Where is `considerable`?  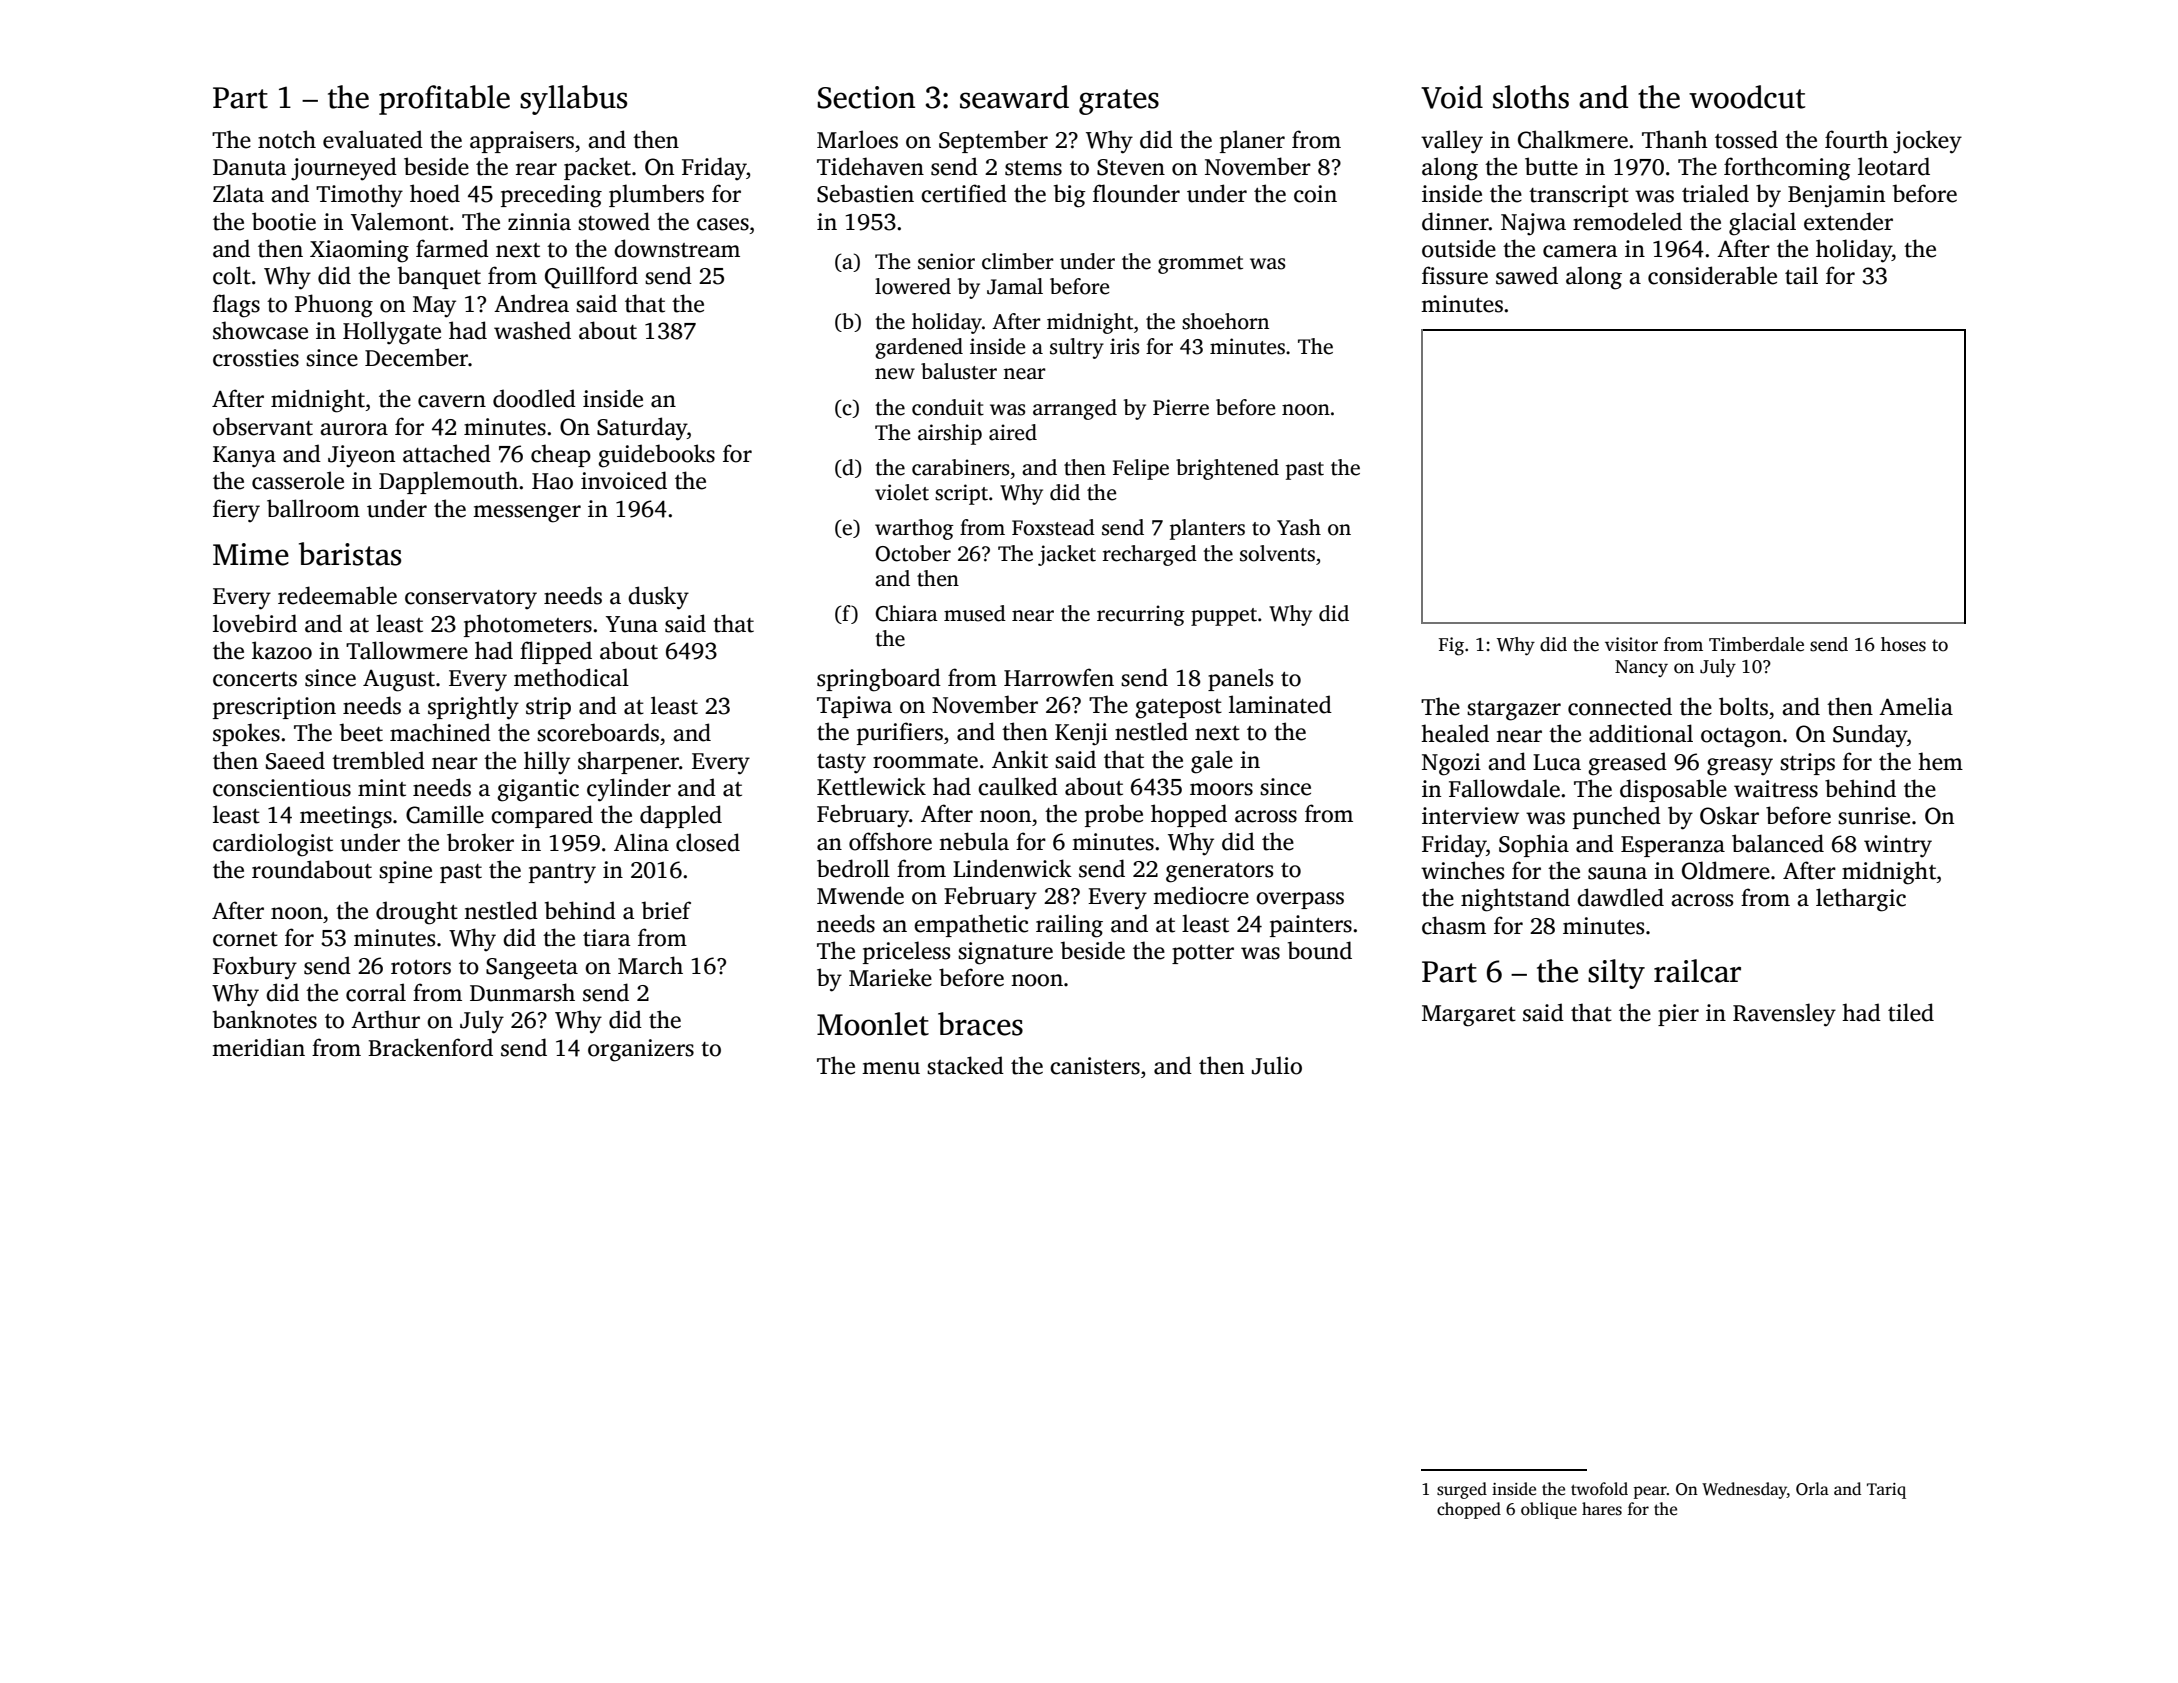
considerable is located at coordinates (1712, 275).
